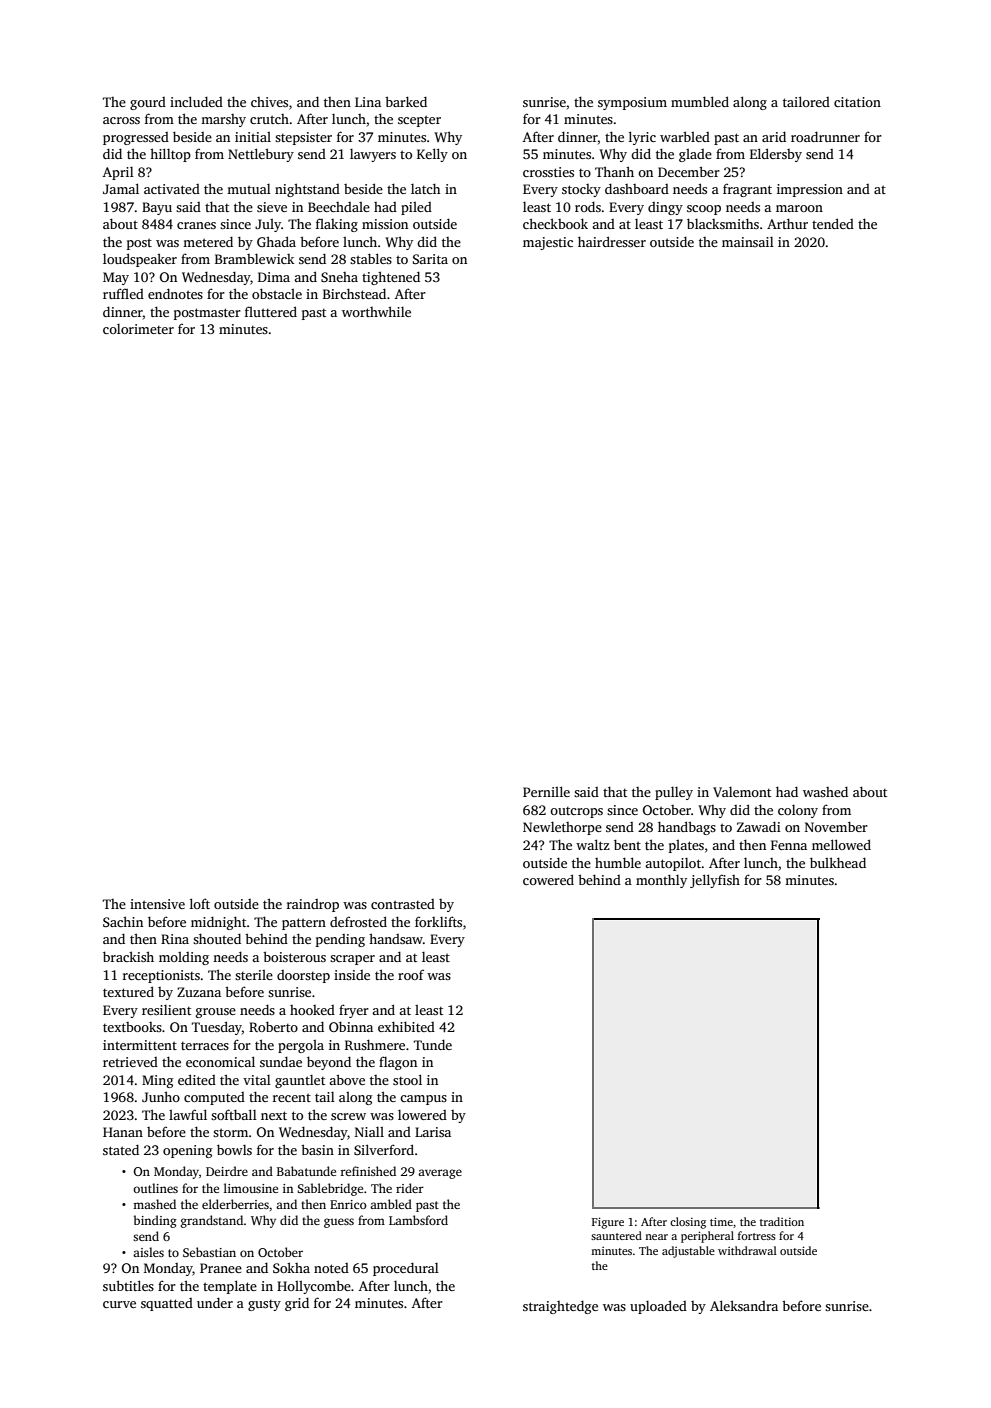  Describe the element at coordinates (268, 225) in the document. I see `July` at that location.
